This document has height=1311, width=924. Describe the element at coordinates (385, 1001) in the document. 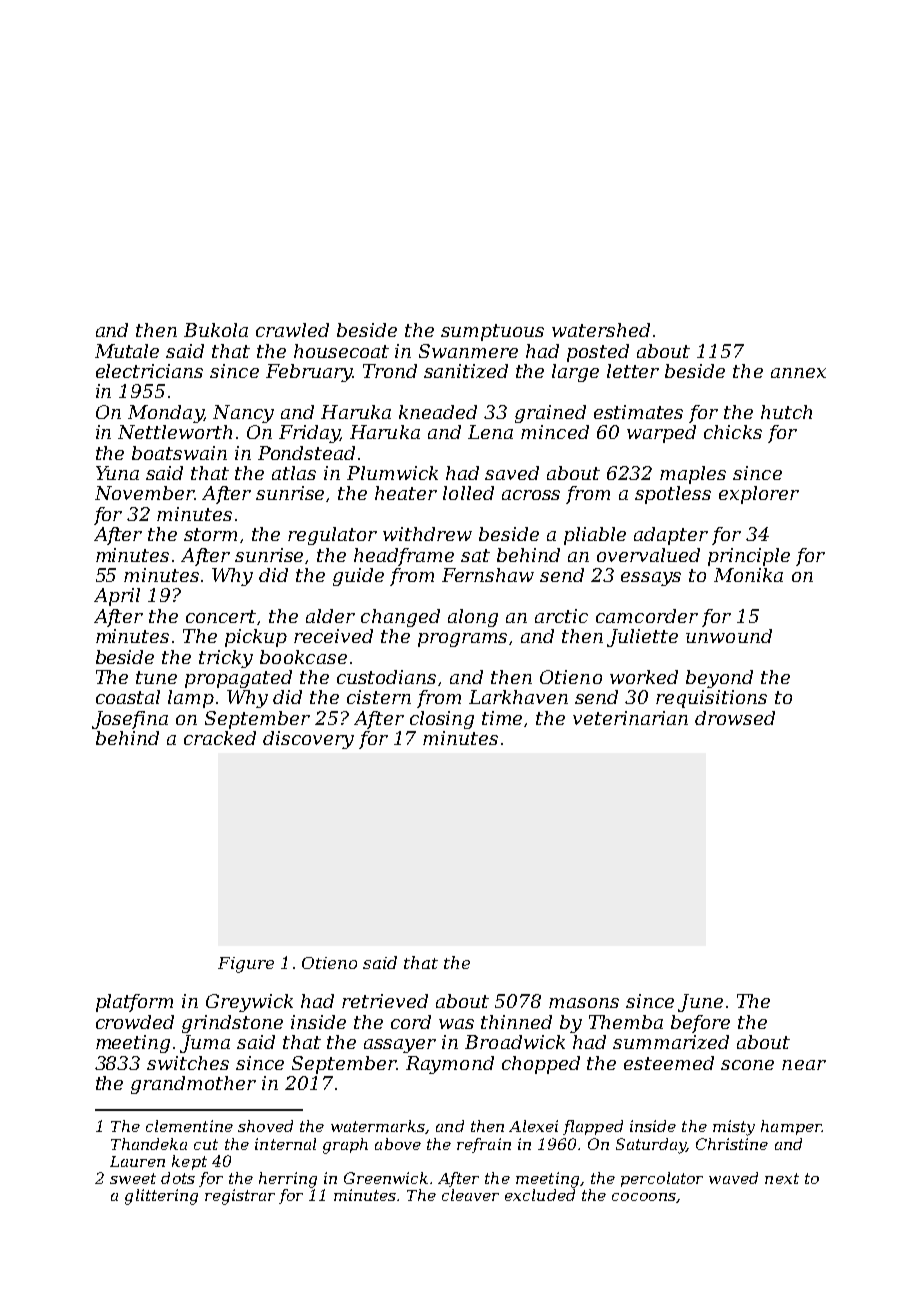

I see `retrieved` at that location.
